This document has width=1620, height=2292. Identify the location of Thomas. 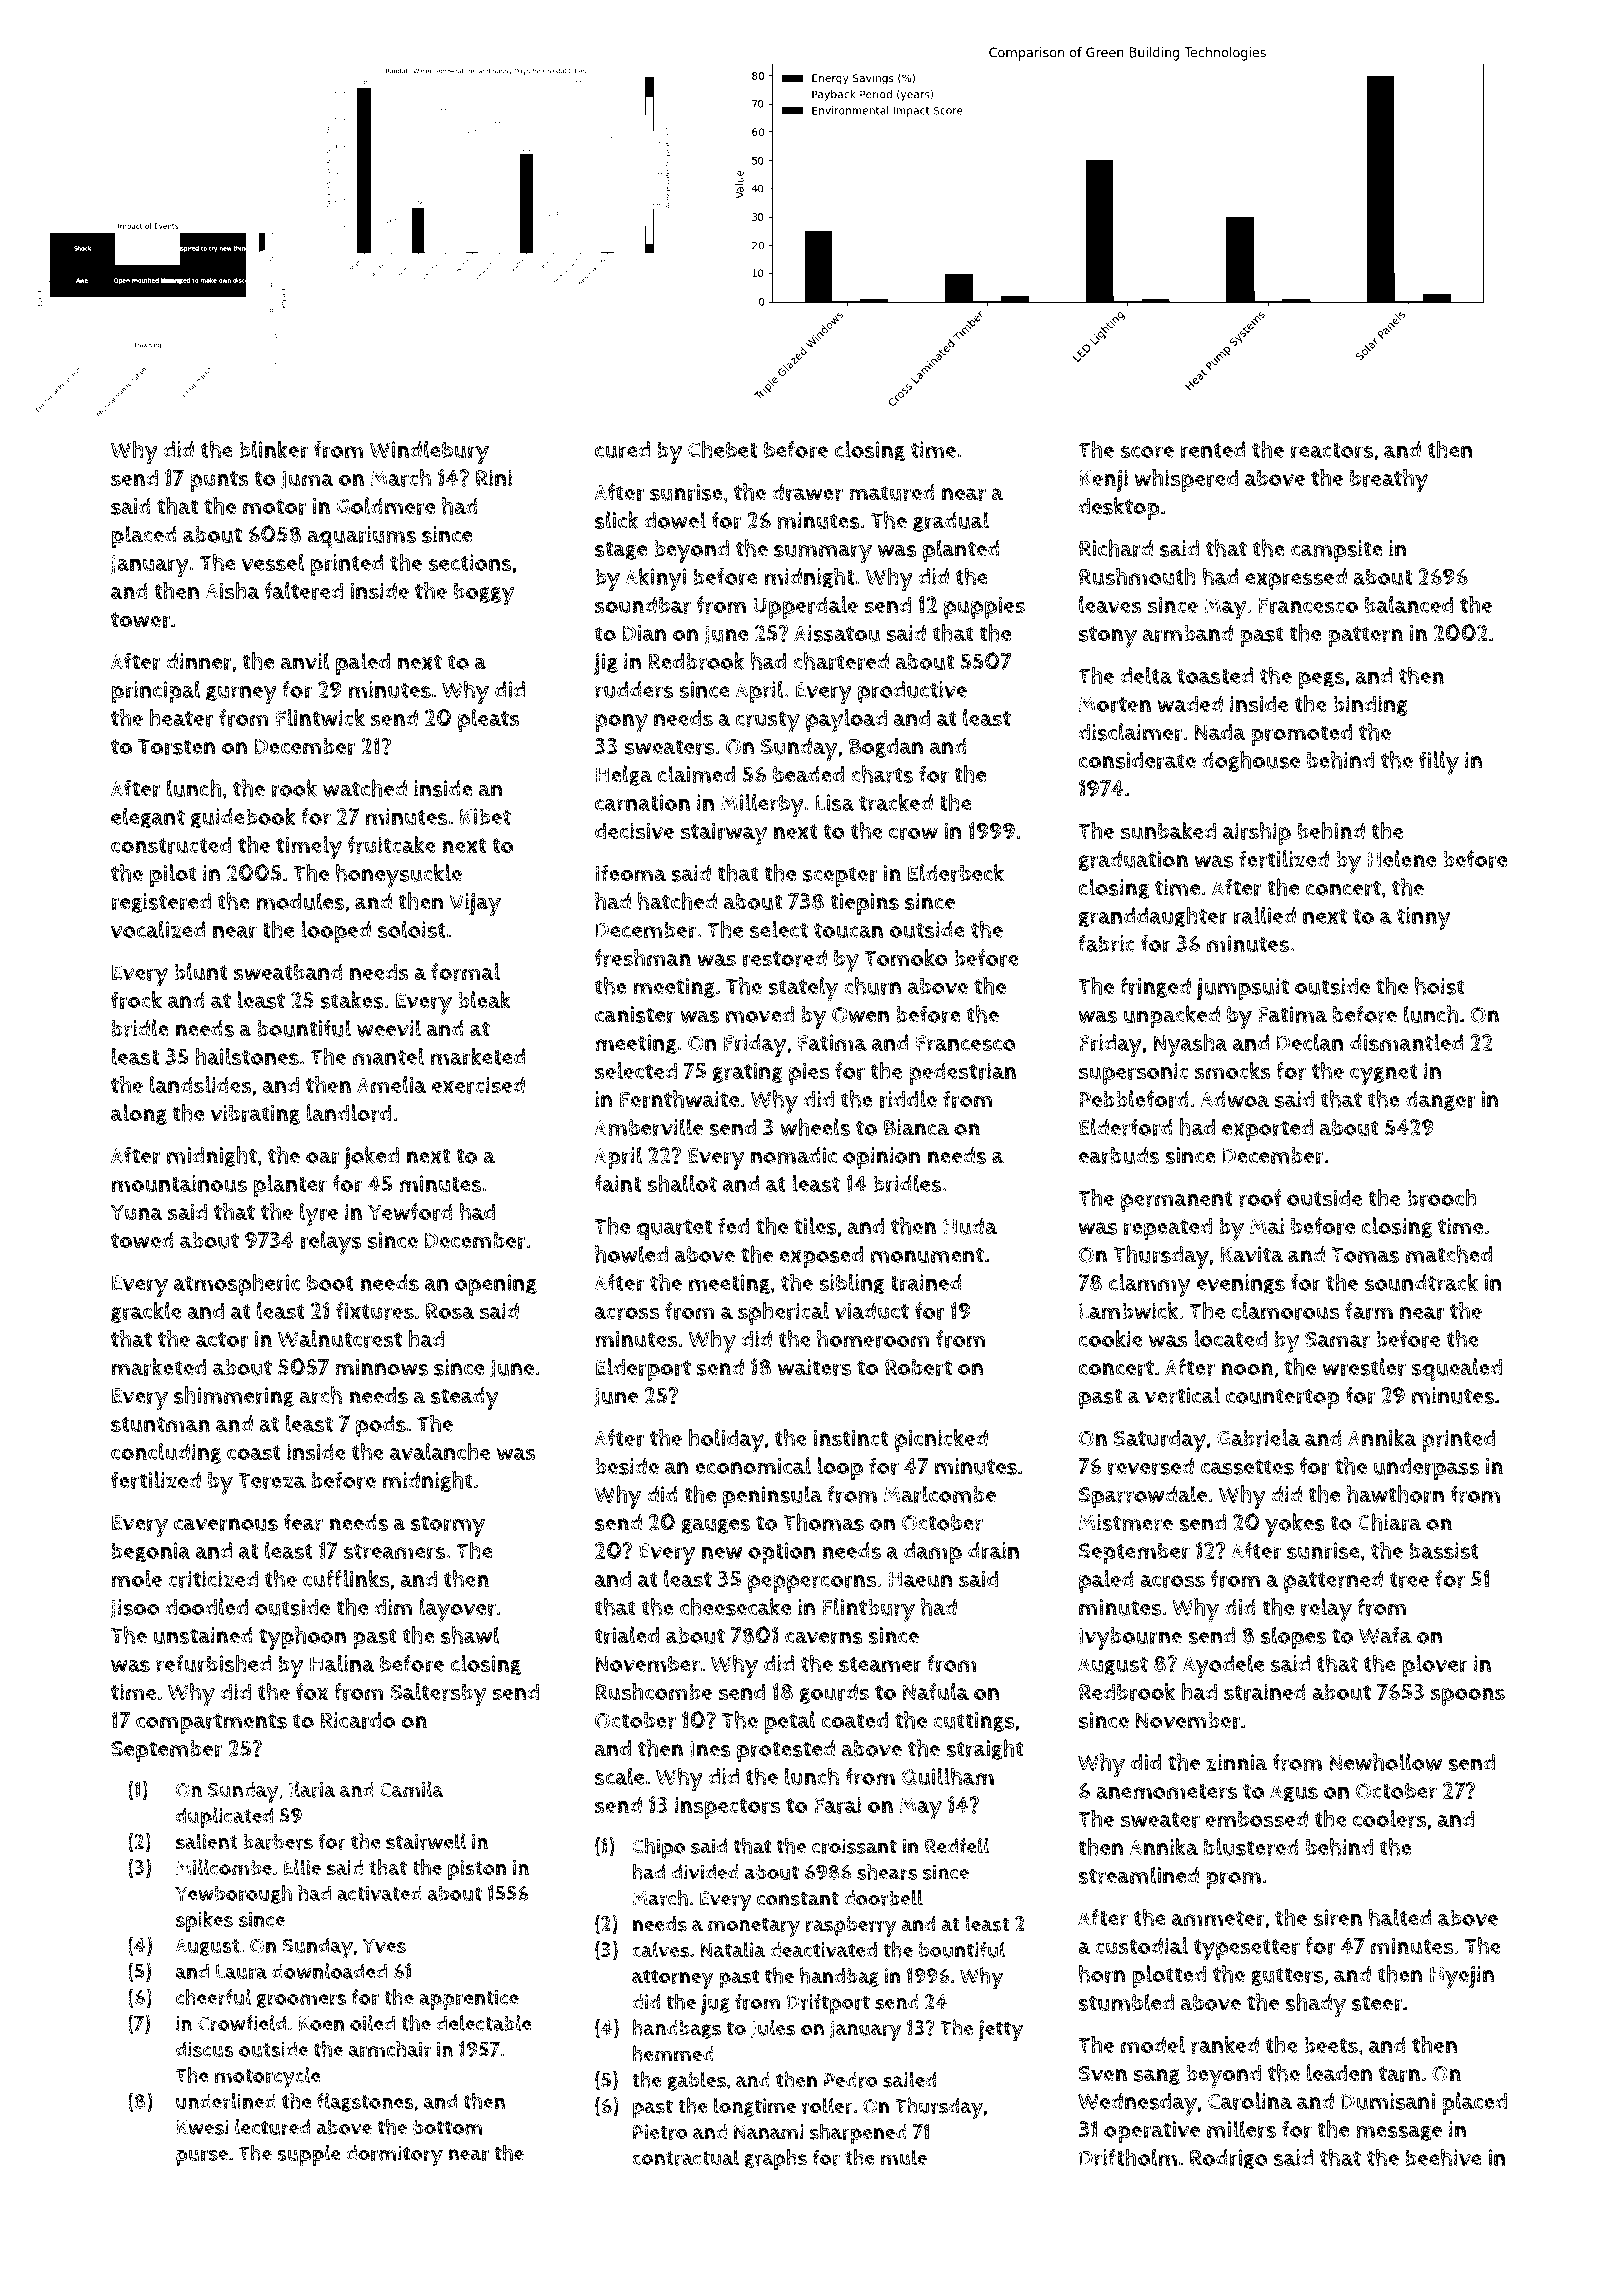
(823, 1522).
